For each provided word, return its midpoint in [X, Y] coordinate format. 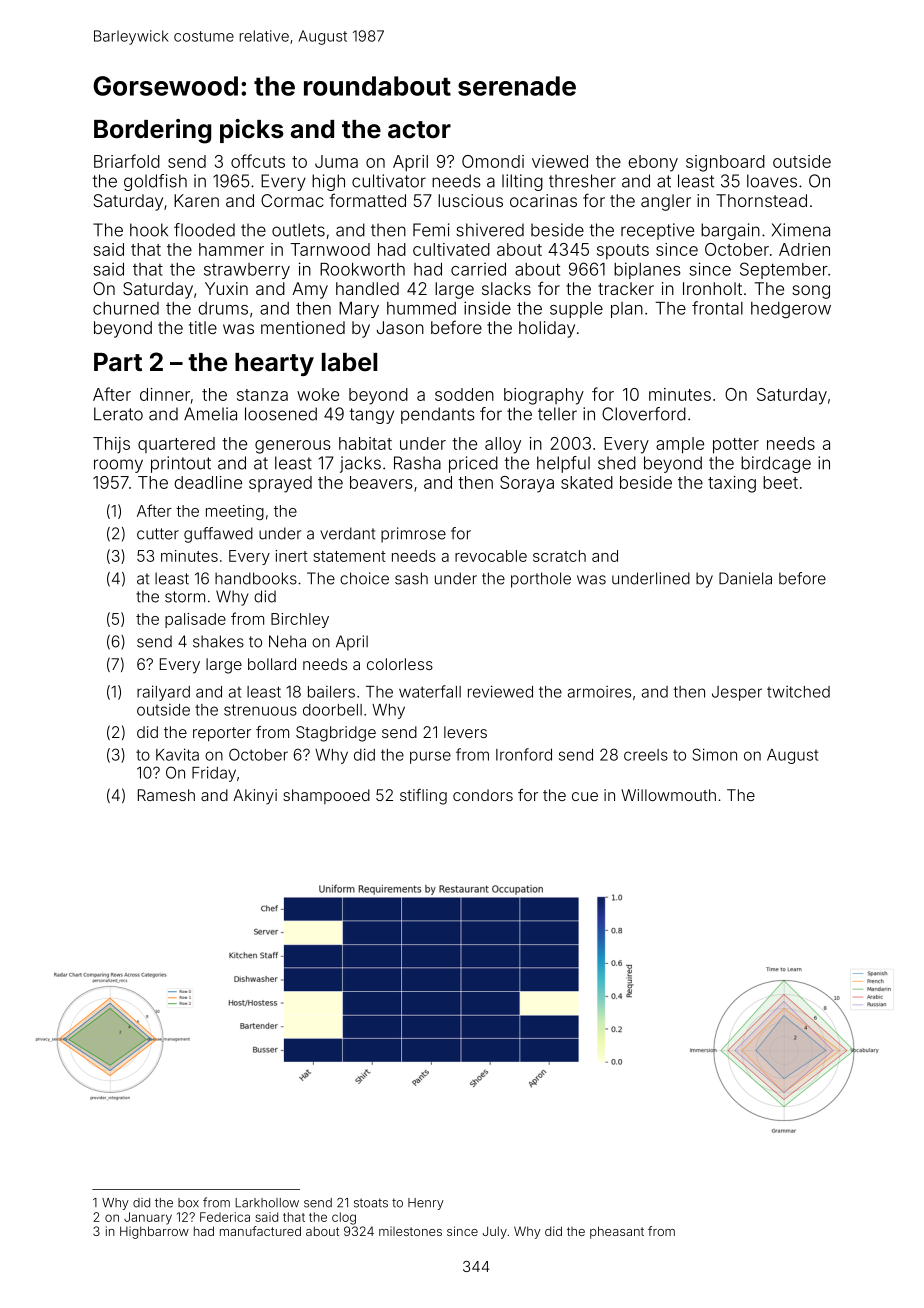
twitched [798, 692]
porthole [541, 580]
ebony [653, 163]
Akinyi [255, 797]
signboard [725, 163]
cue [585, 796]
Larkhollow [267, 1203]
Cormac [292, 200]
